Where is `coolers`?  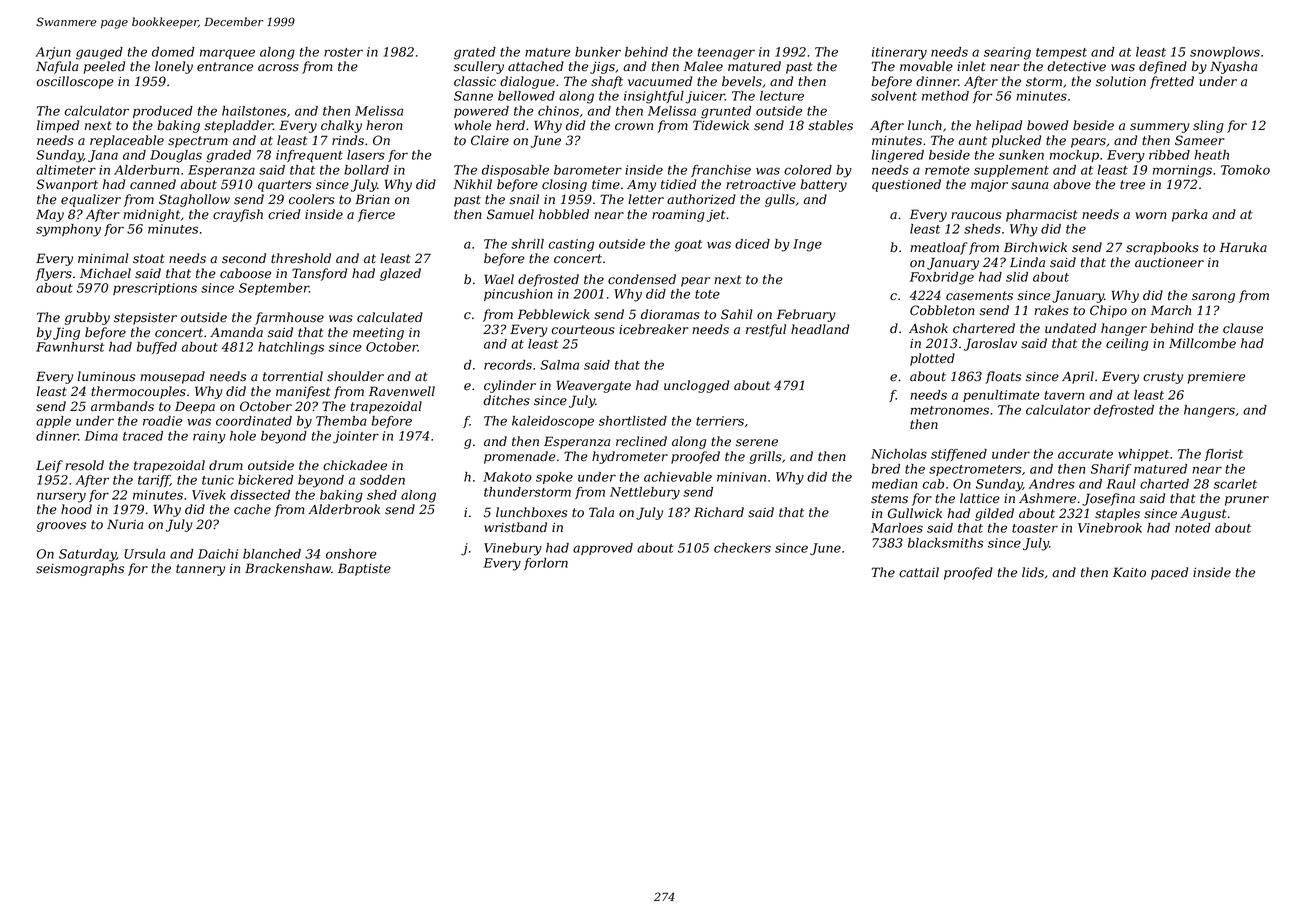
coolers is located at coordinates (312, 199).
